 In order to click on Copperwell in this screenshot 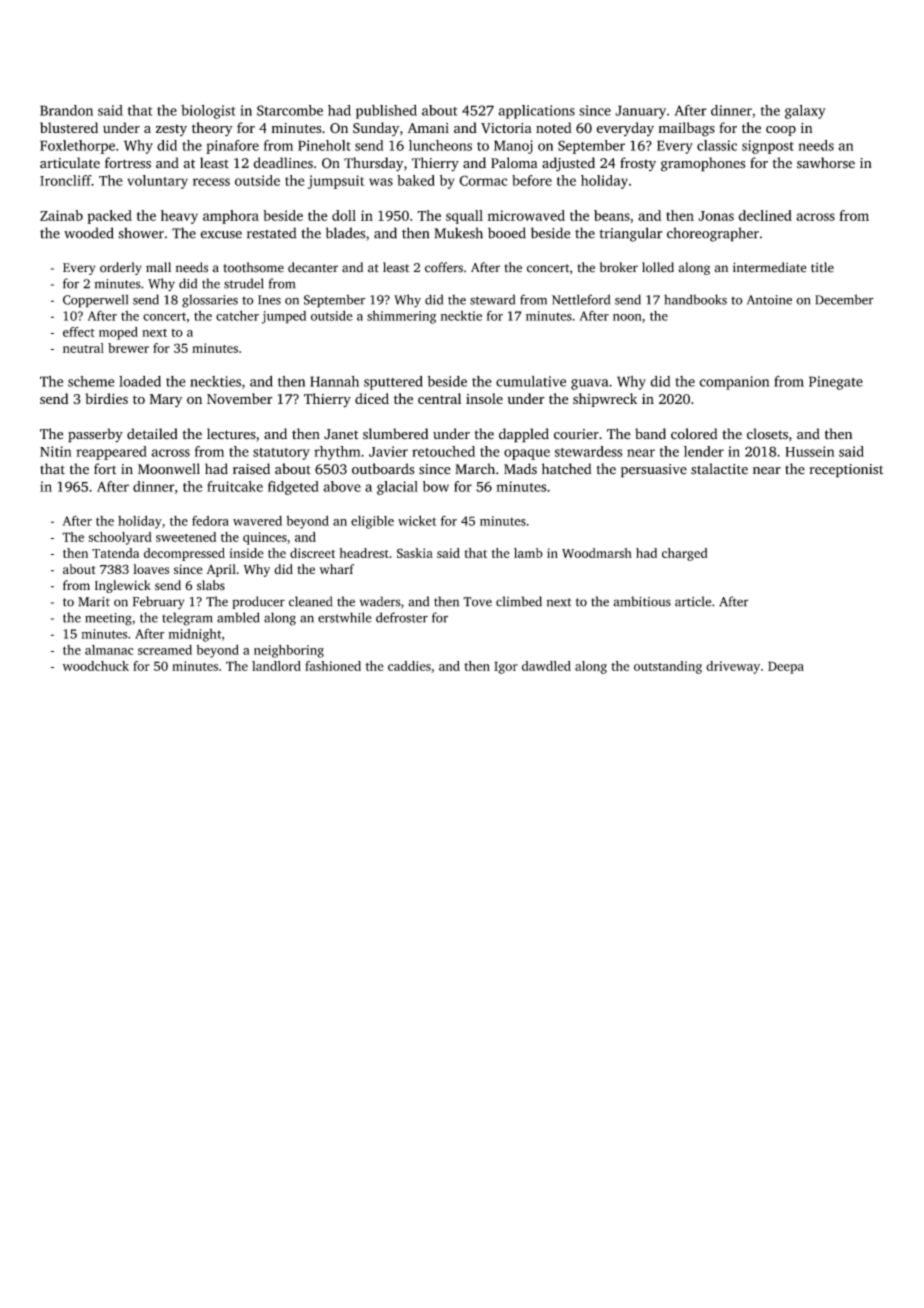, I will do `click(95, 301)`.
